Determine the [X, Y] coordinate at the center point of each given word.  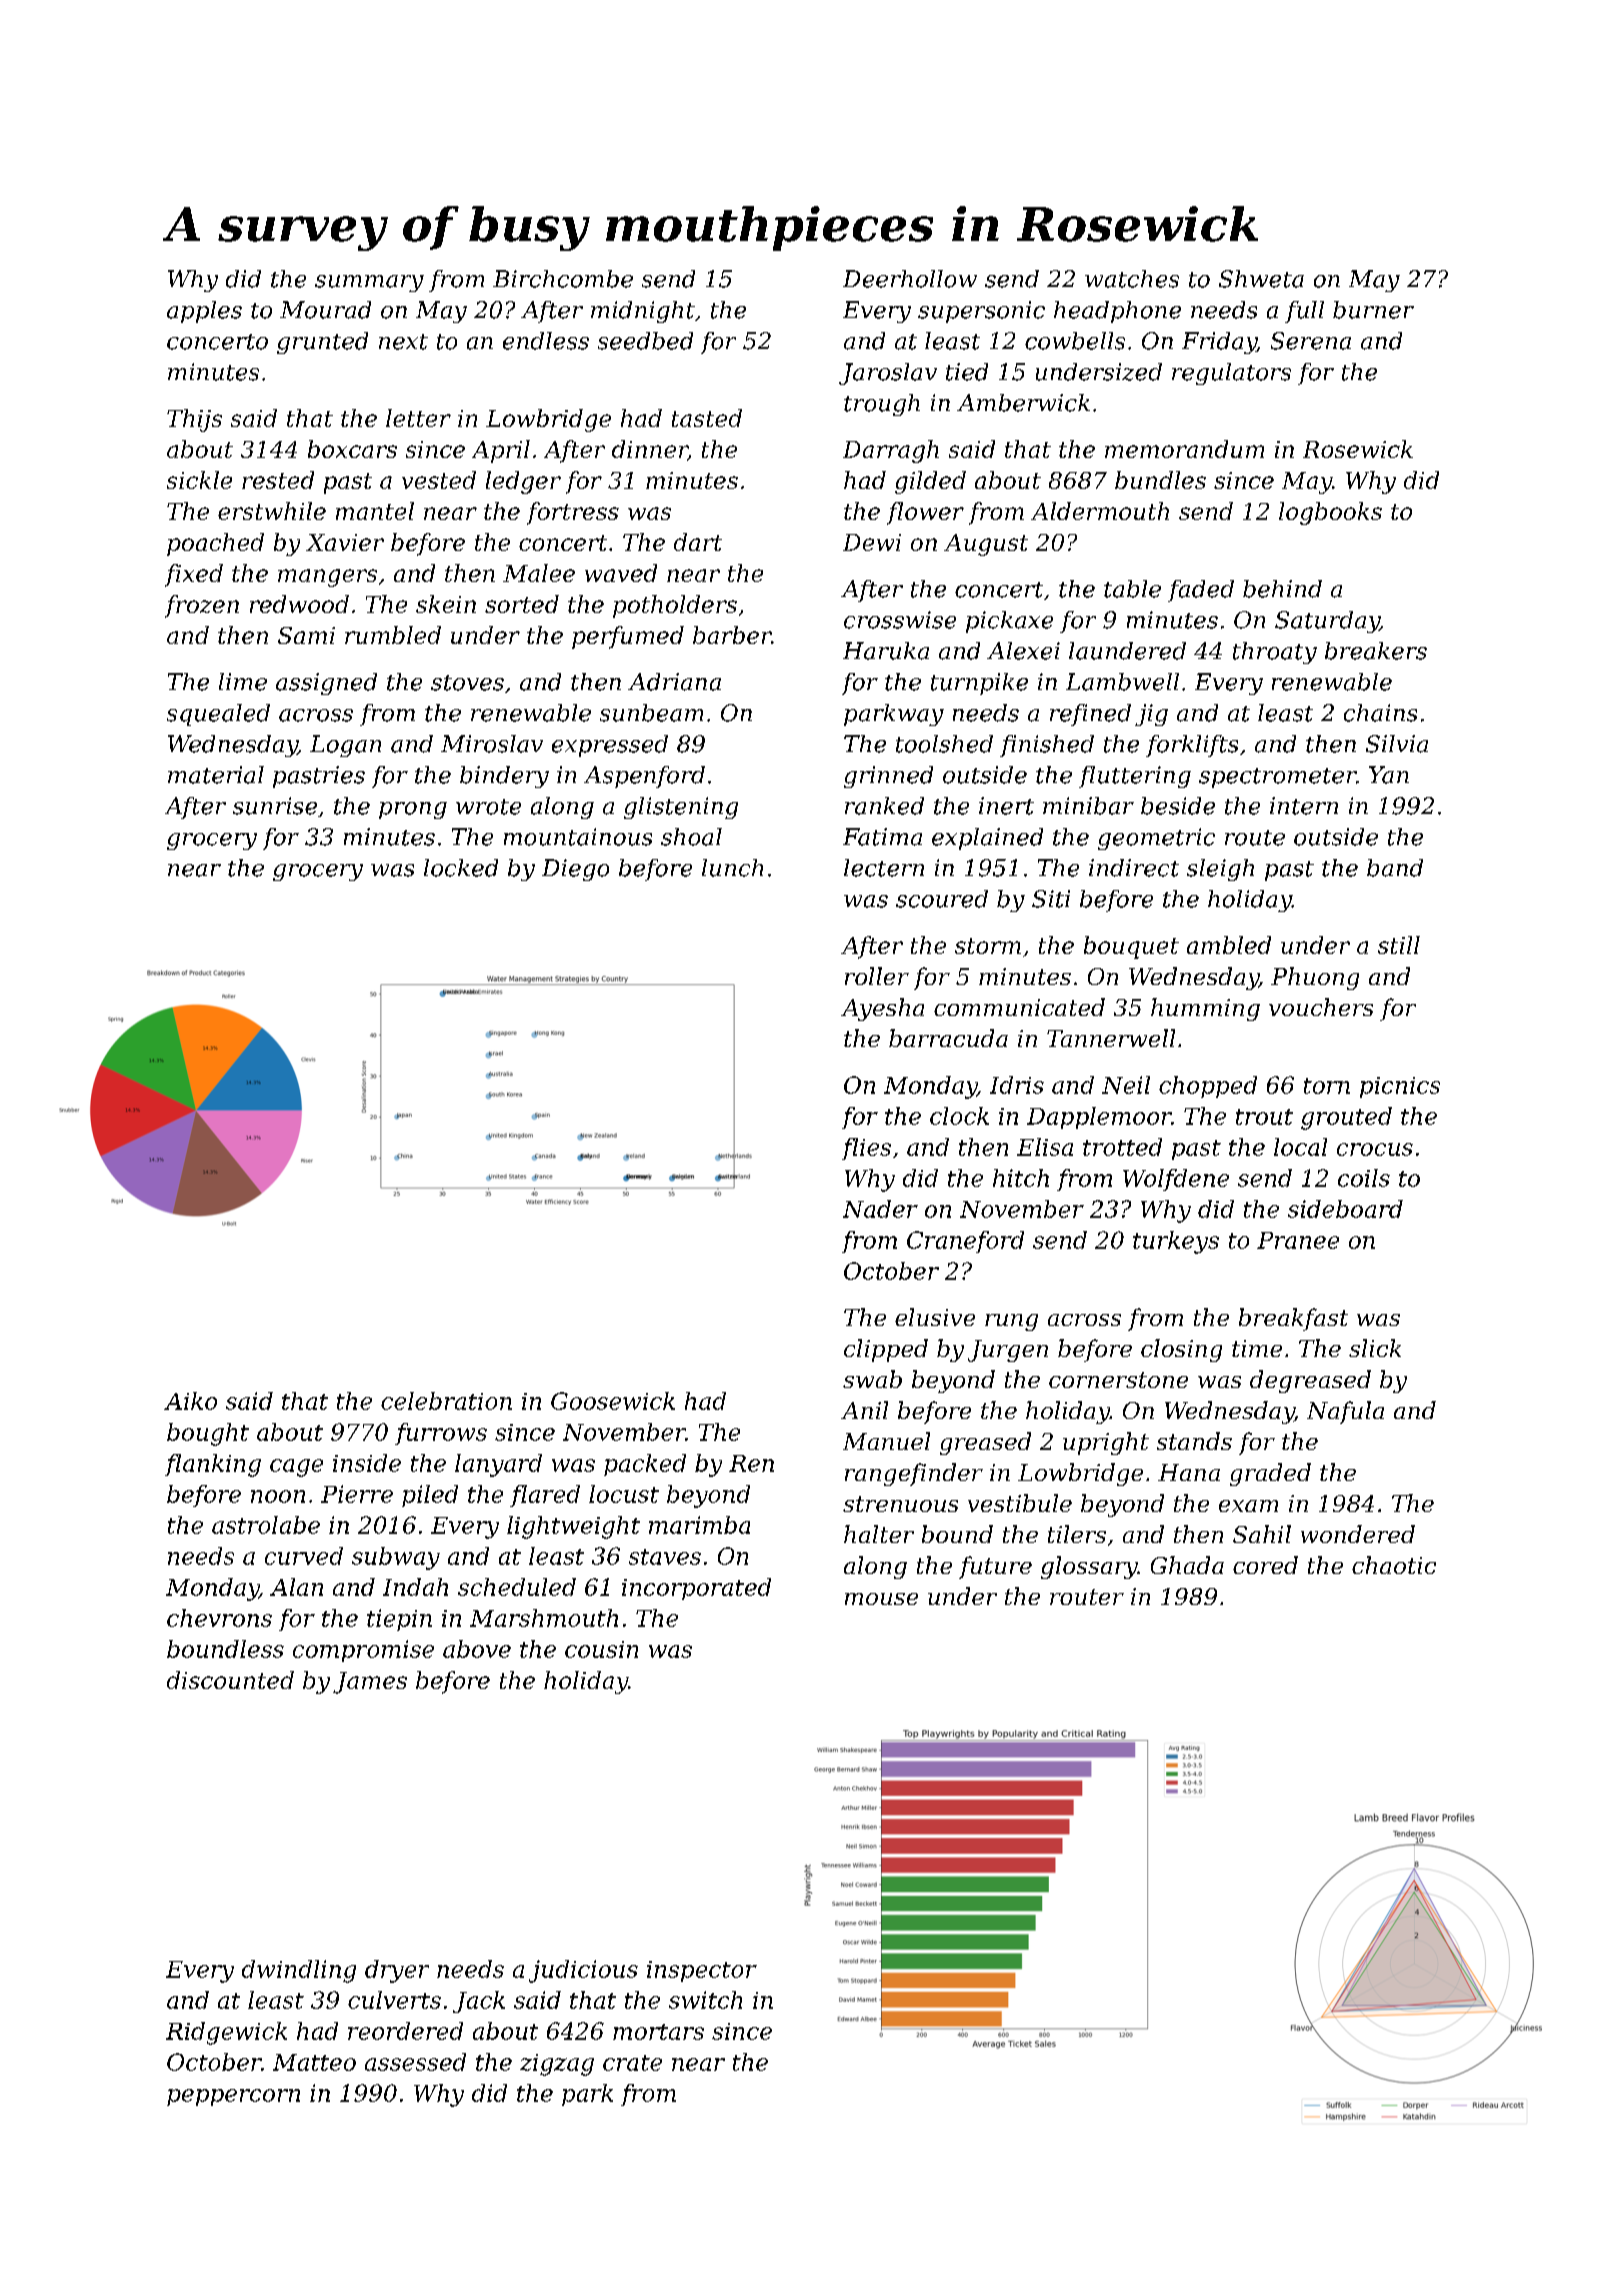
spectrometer [1277, 778]
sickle [199, 480]
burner [1373, 310]
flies [866, 1149]
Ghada [1187, 1565]
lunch [732, 868]
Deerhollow [910, 279]
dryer [397, 1971]
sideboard [1345, 1209]
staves [665, 1557]
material [216, 775]
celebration [446, 1401]
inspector [702, 1971]
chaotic [1394, 1565]
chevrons [219, 1618]
